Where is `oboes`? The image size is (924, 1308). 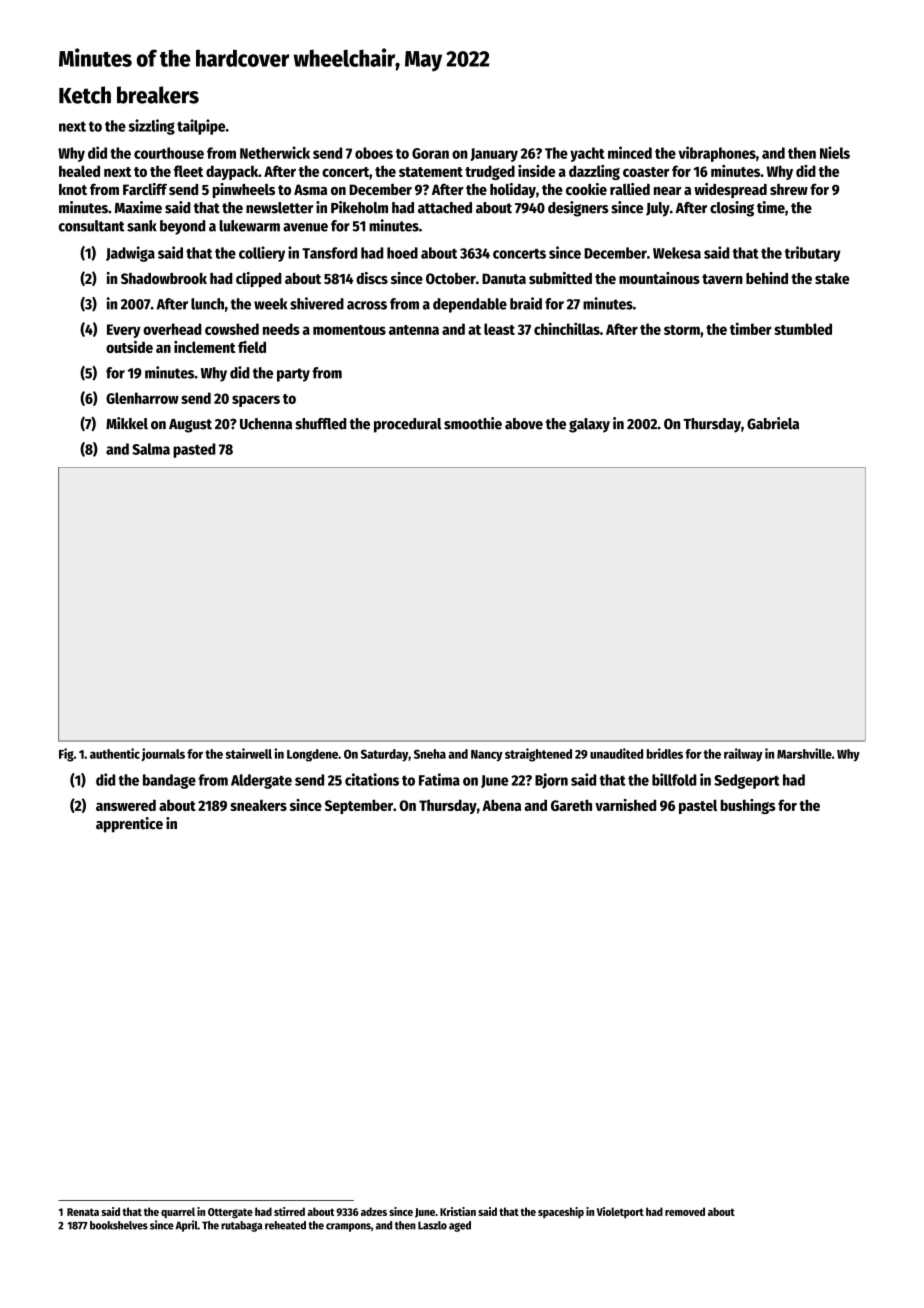
oboes is located at coordinates (374, 153).
